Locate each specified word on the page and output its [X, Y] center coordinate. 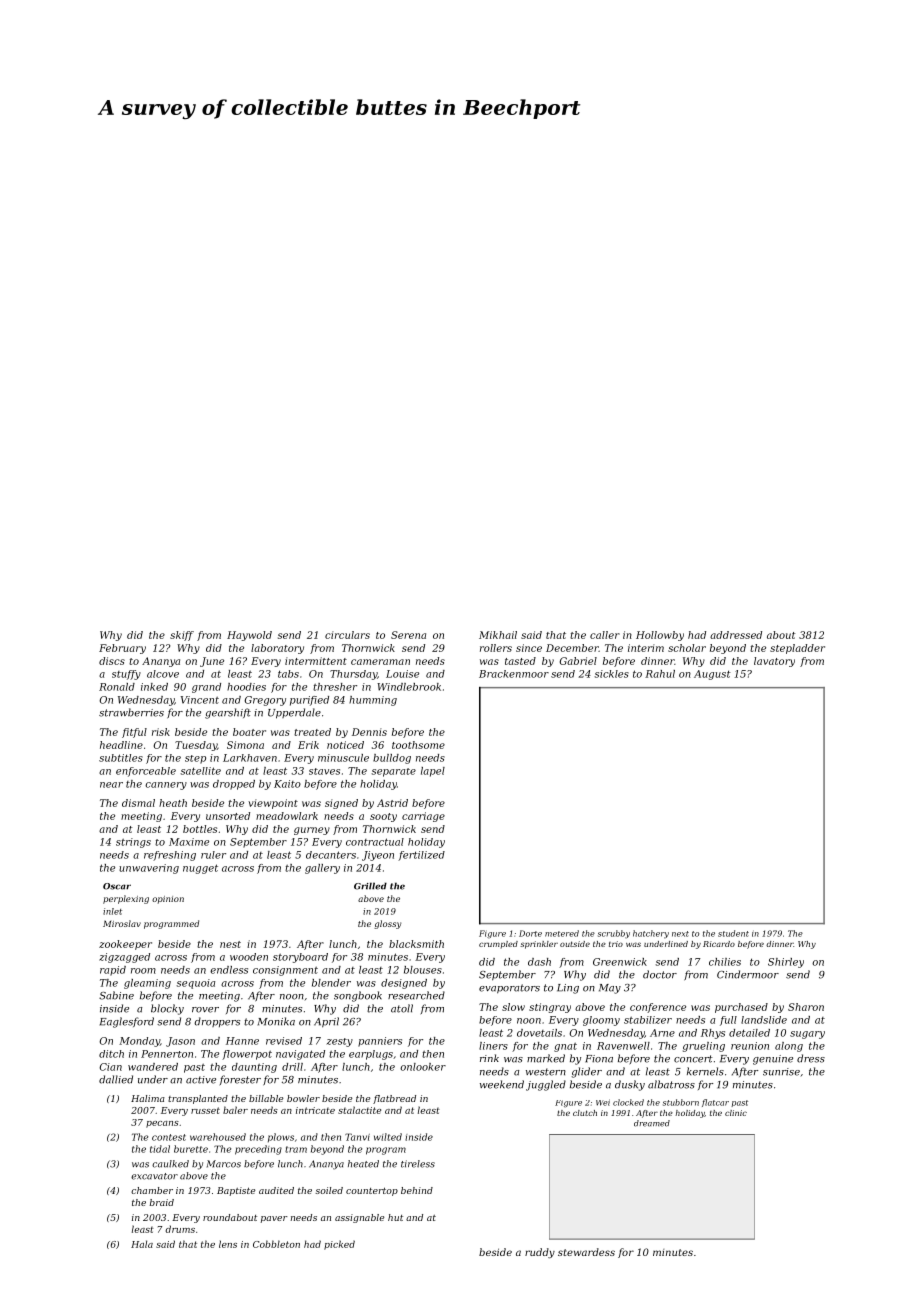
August [712, 675]
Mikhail [498, 635]
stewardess [586, 1252]
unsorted [228, 816]
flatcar [715, 1103]
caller [605, 635]
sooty [383, 817]
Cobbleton [276, 1244]
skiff [182, 636]
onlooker [423, 1067]
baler [235, 1110]
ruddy [540, 1253]
